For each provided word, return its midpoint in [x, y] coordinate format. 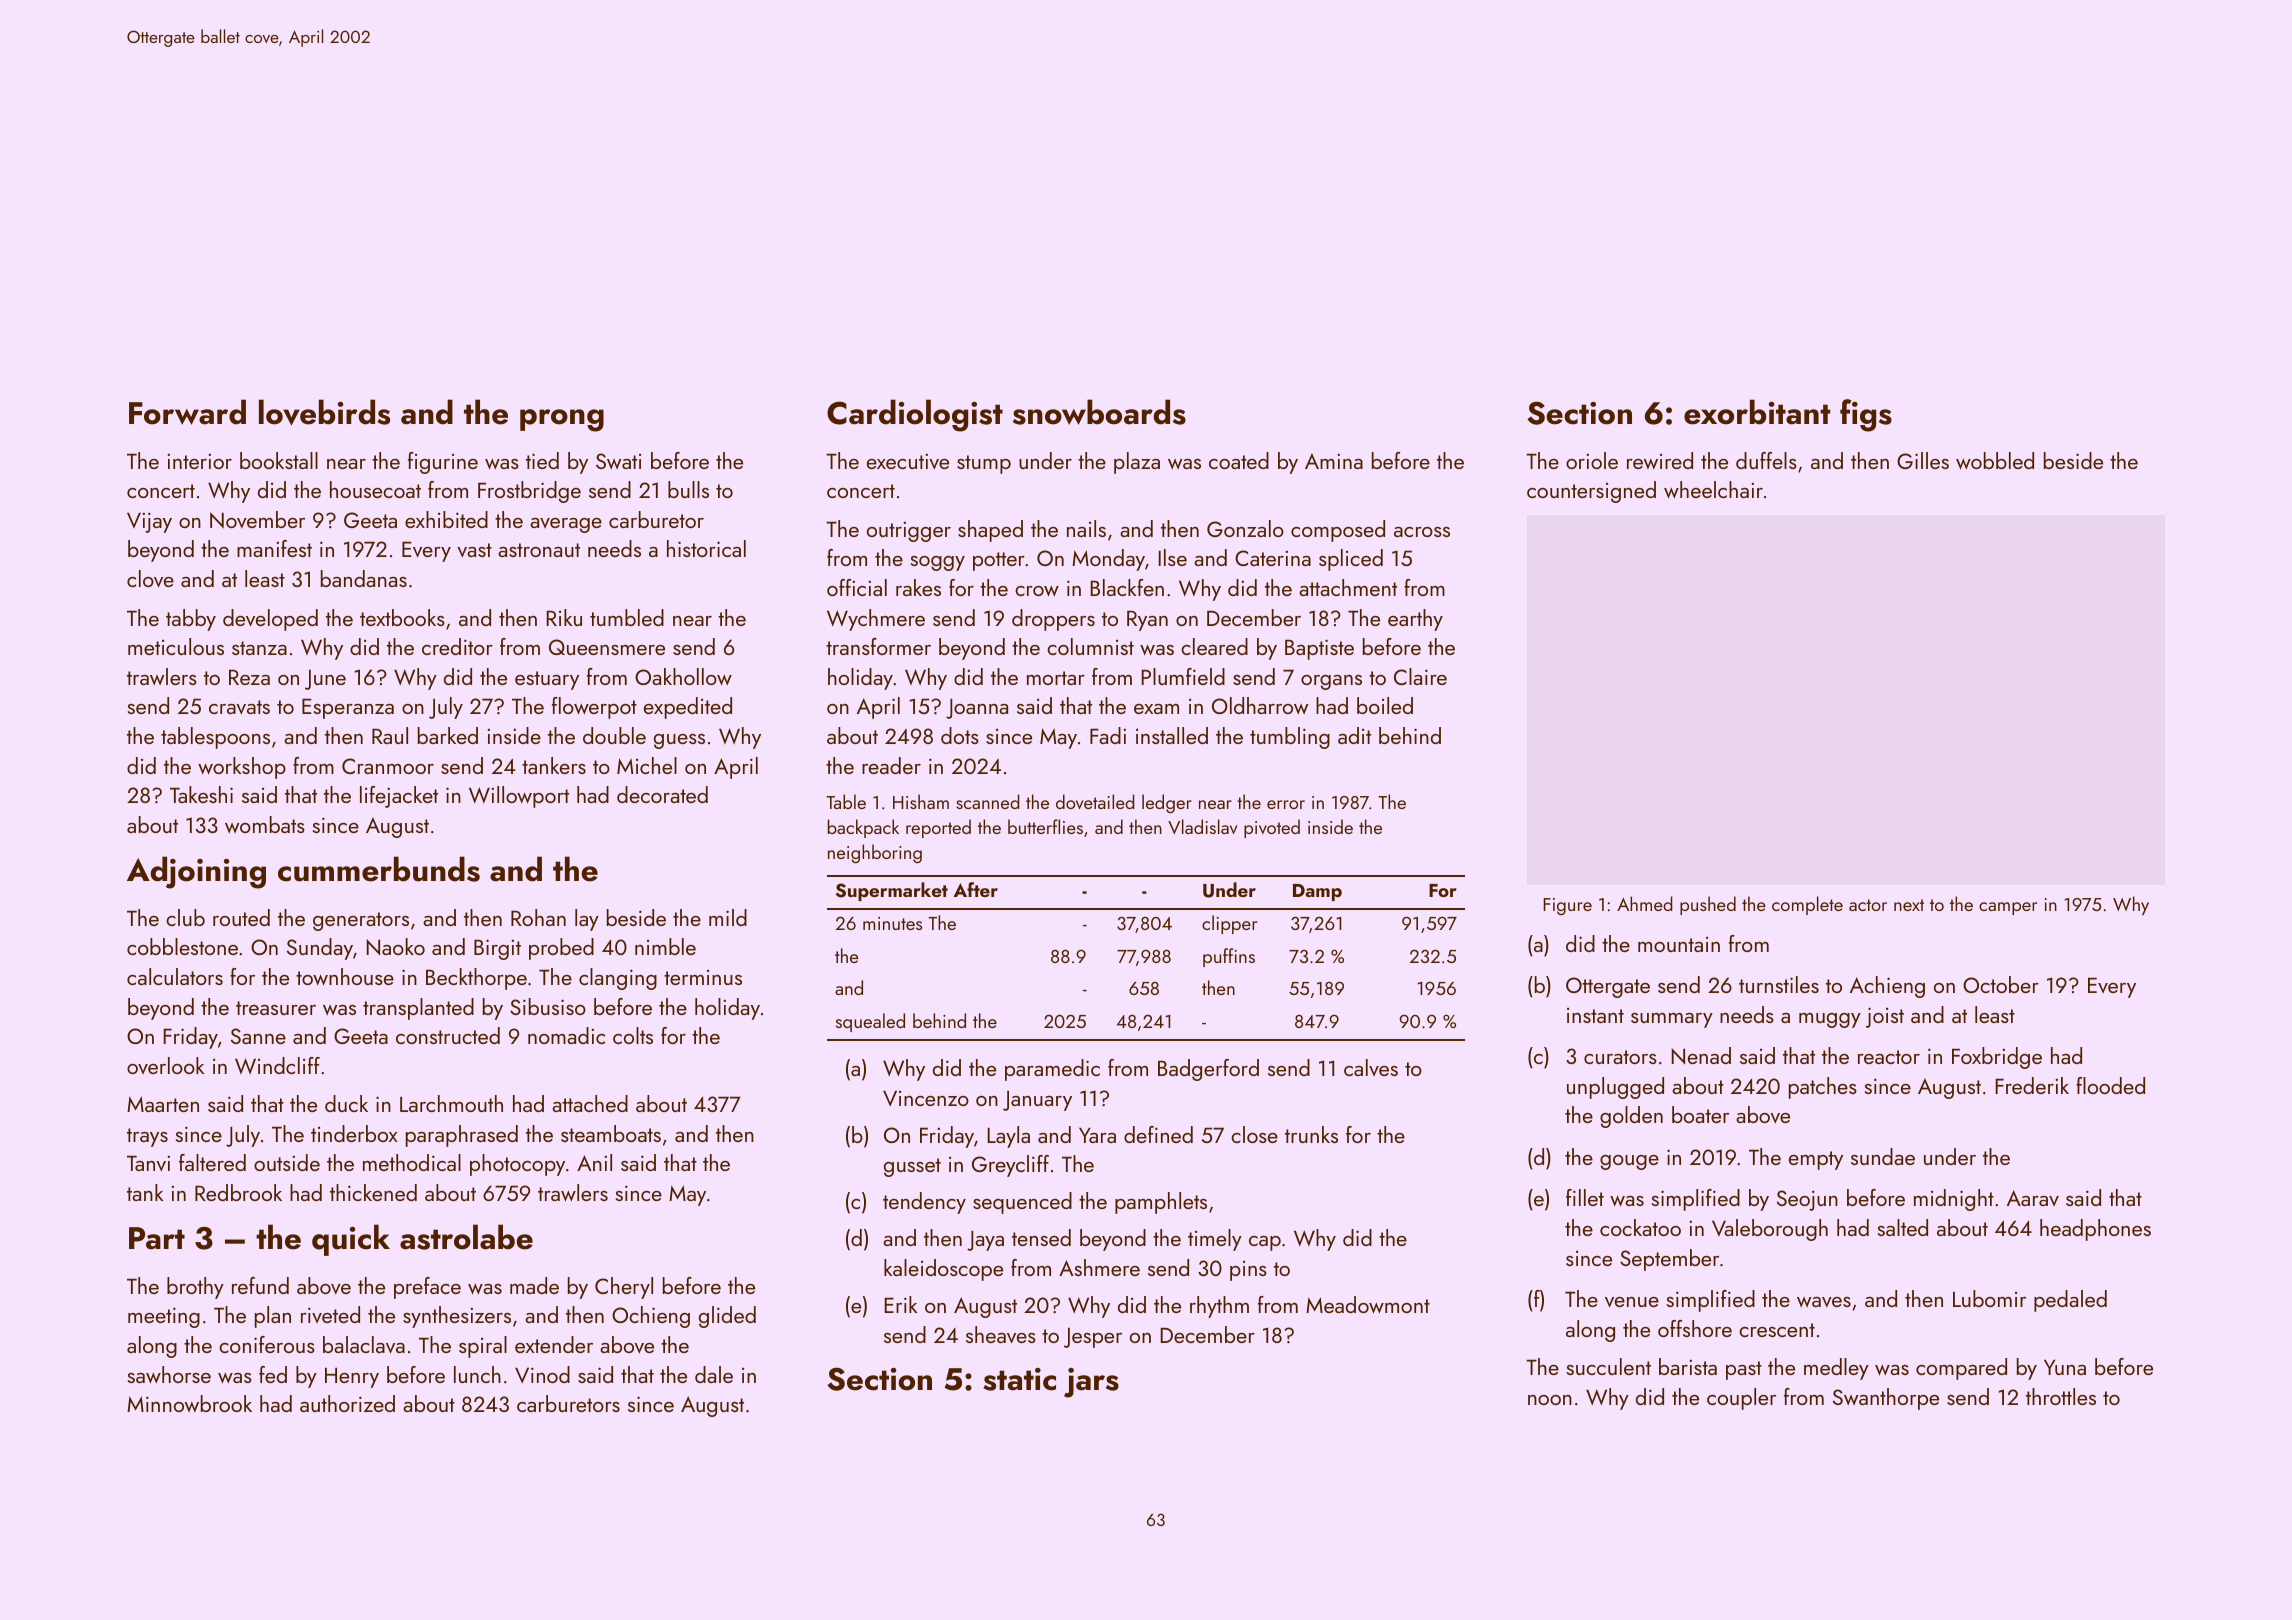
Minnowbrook [189, 1403]
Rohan [538, 917]
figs [1866, 415]
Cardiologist [915, 415]
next [1909, 905]
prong [562, 420]
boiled [1385, 705]
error [1286, 804]
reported [938, 828]
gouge [1629, 1162]
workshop [242, 768]
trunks [1311, 1134]
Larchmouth [451, 1103]
